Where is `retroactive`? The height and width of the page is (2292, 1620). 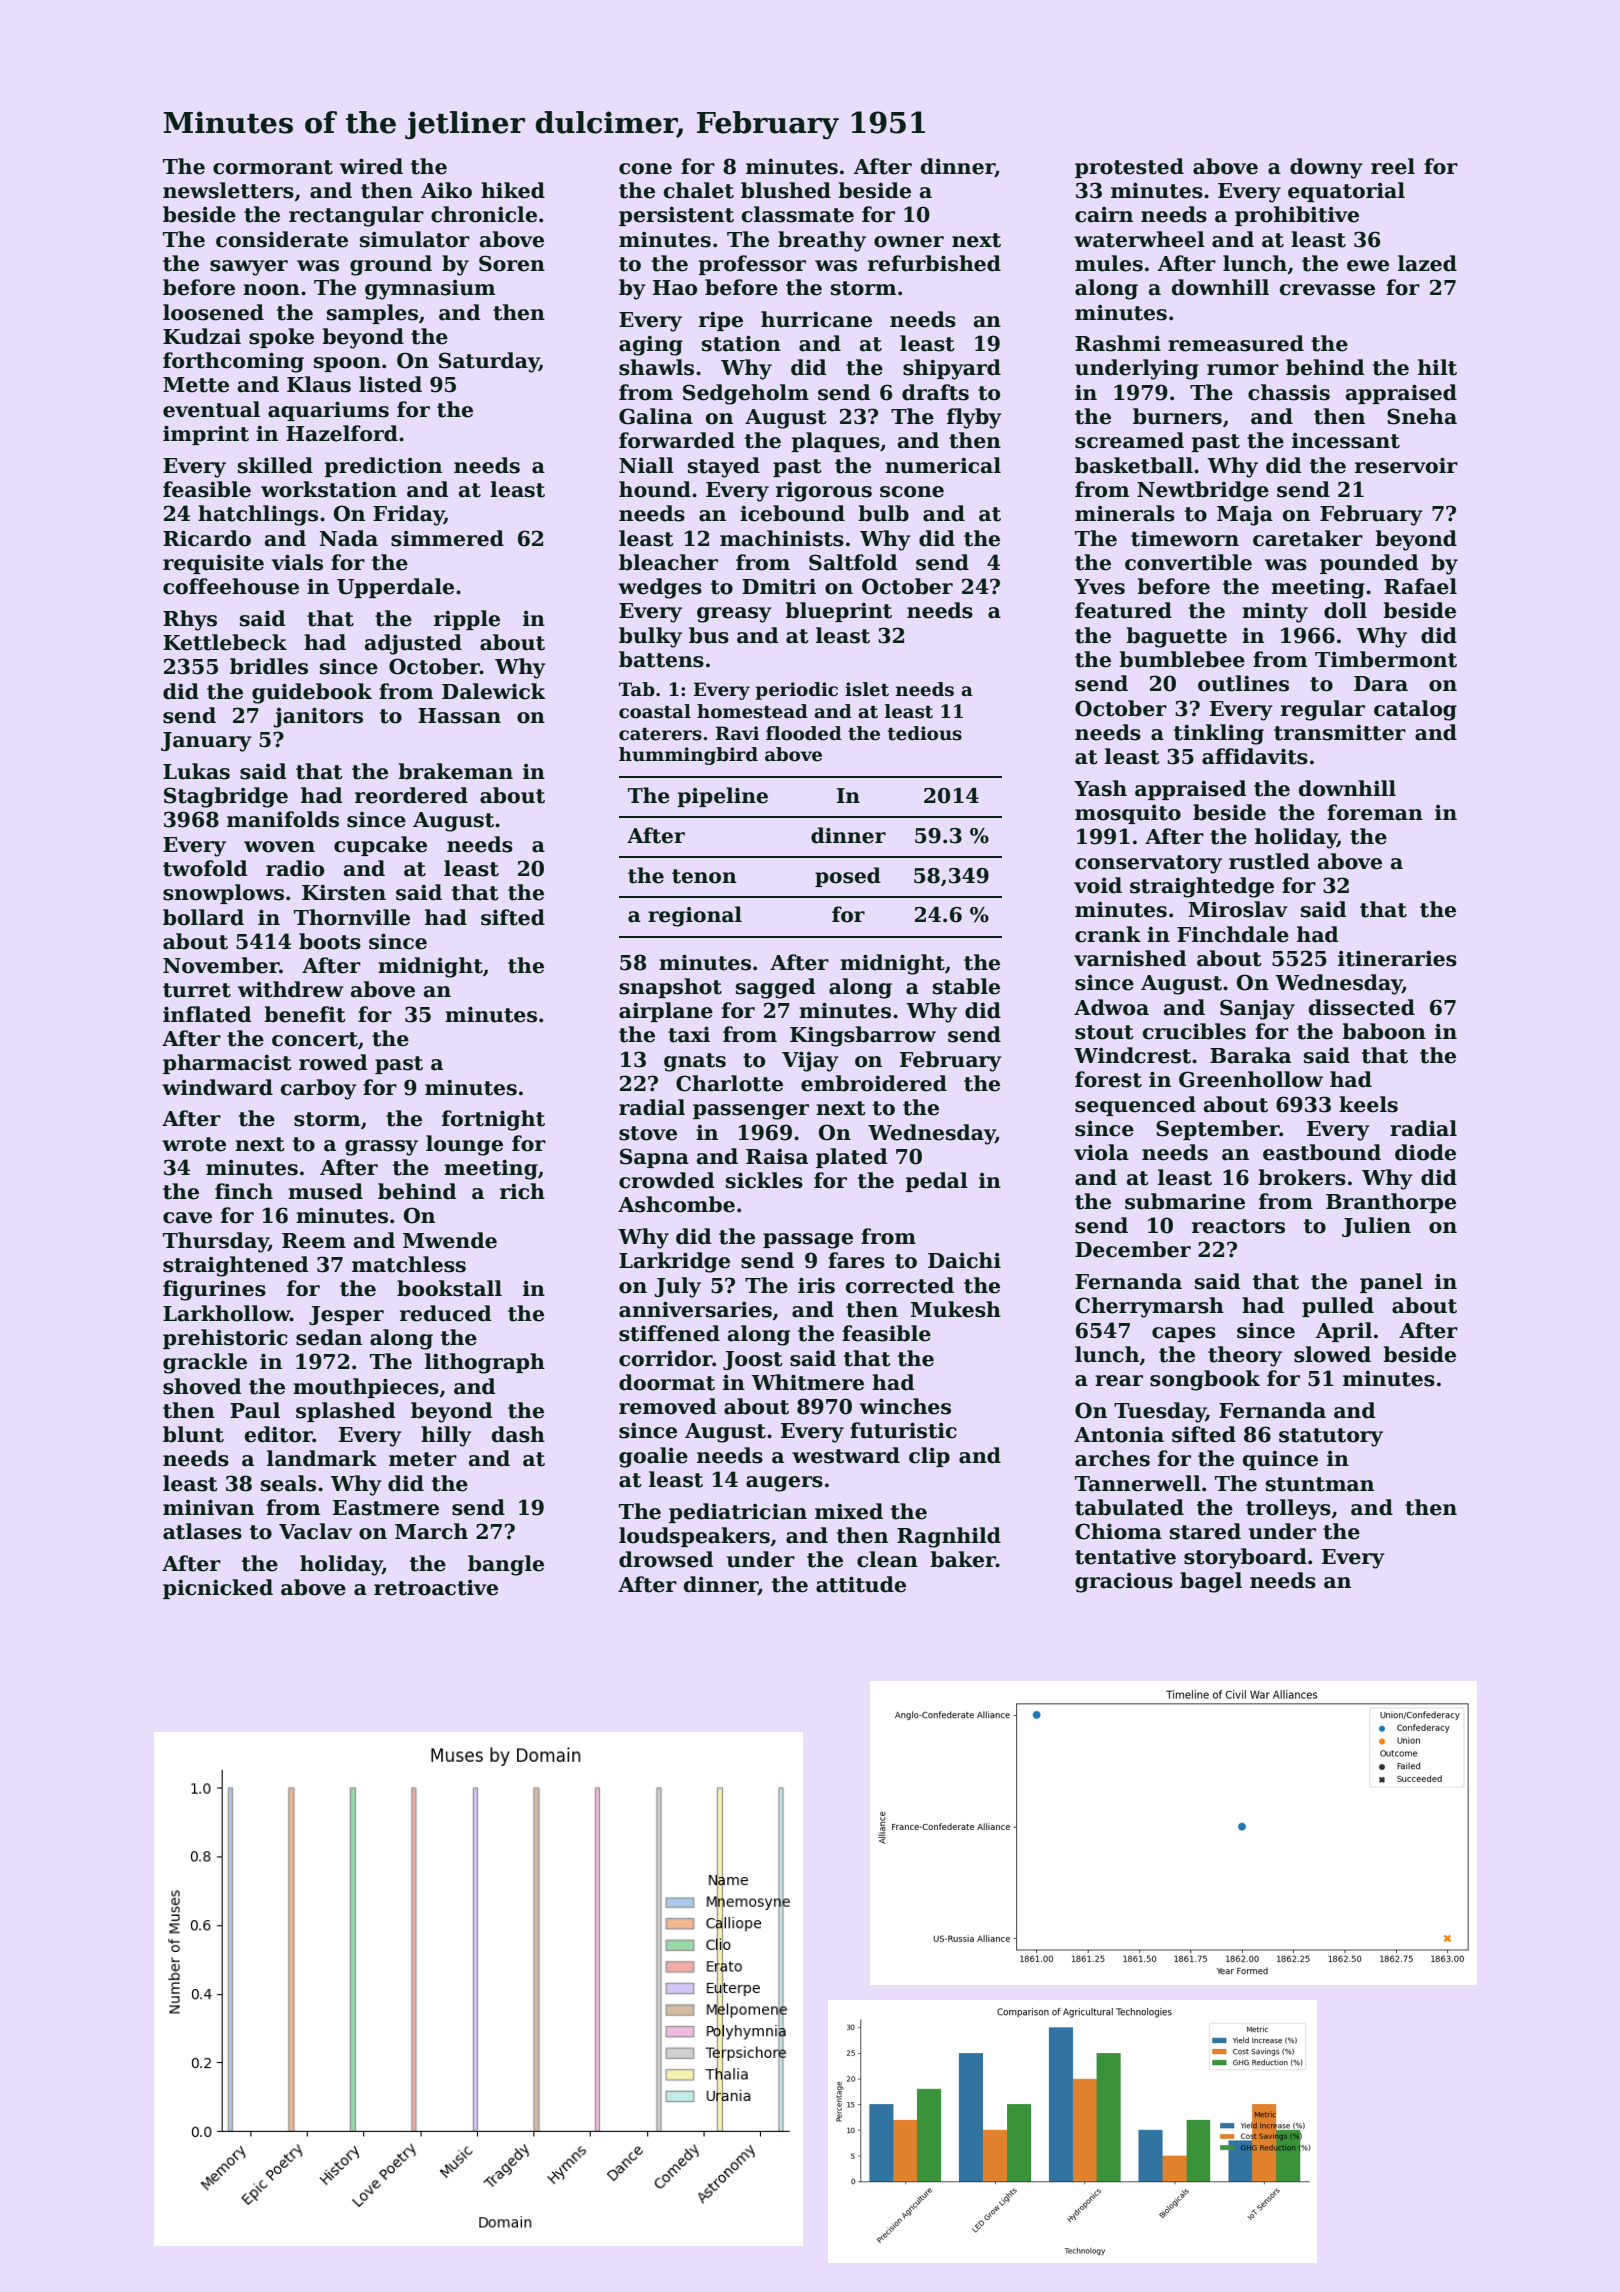 retroactive is located at coordinates (436, 1588).
